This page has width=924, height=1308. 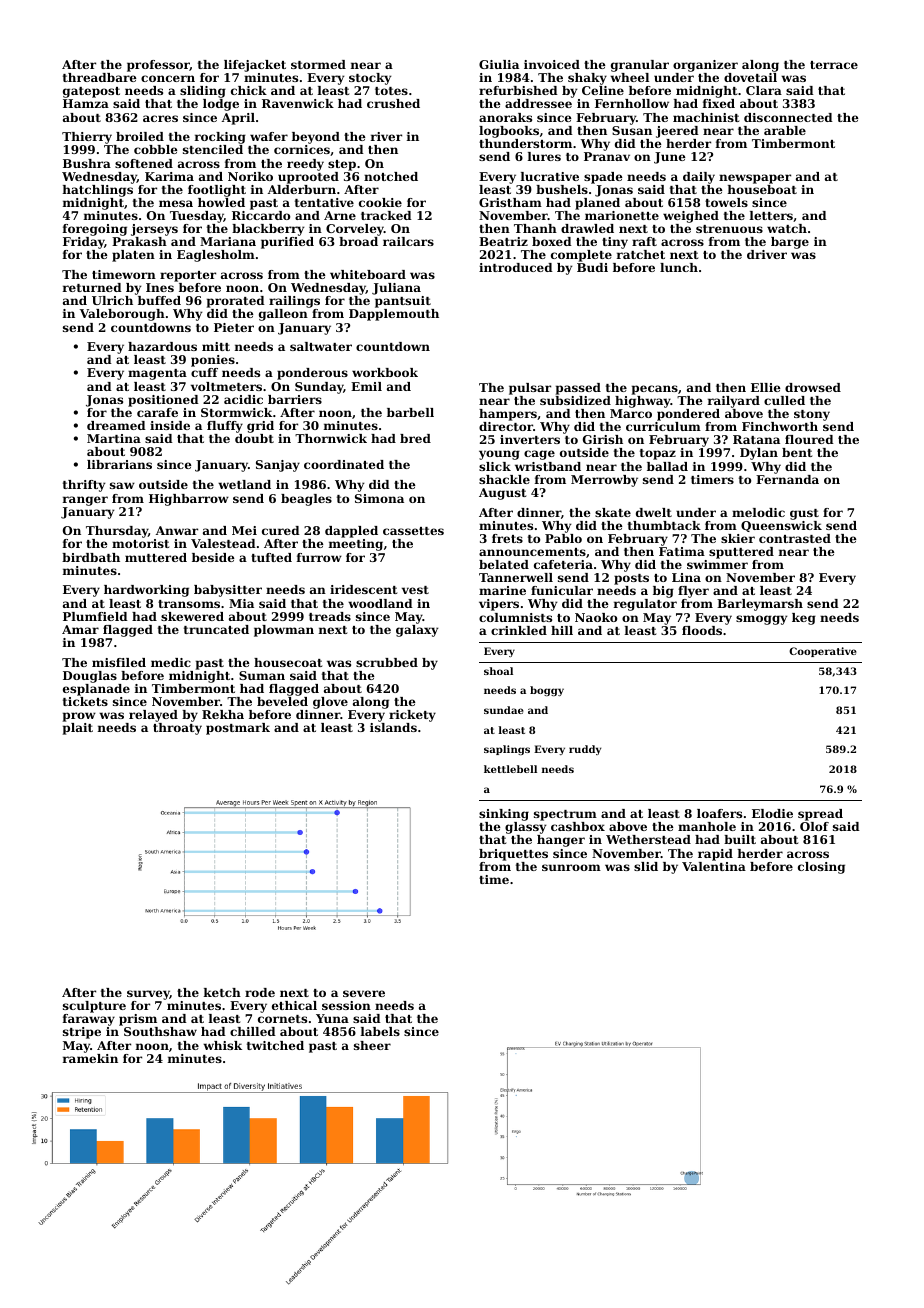 I want to click on closing, so click(x=821, y=868).
